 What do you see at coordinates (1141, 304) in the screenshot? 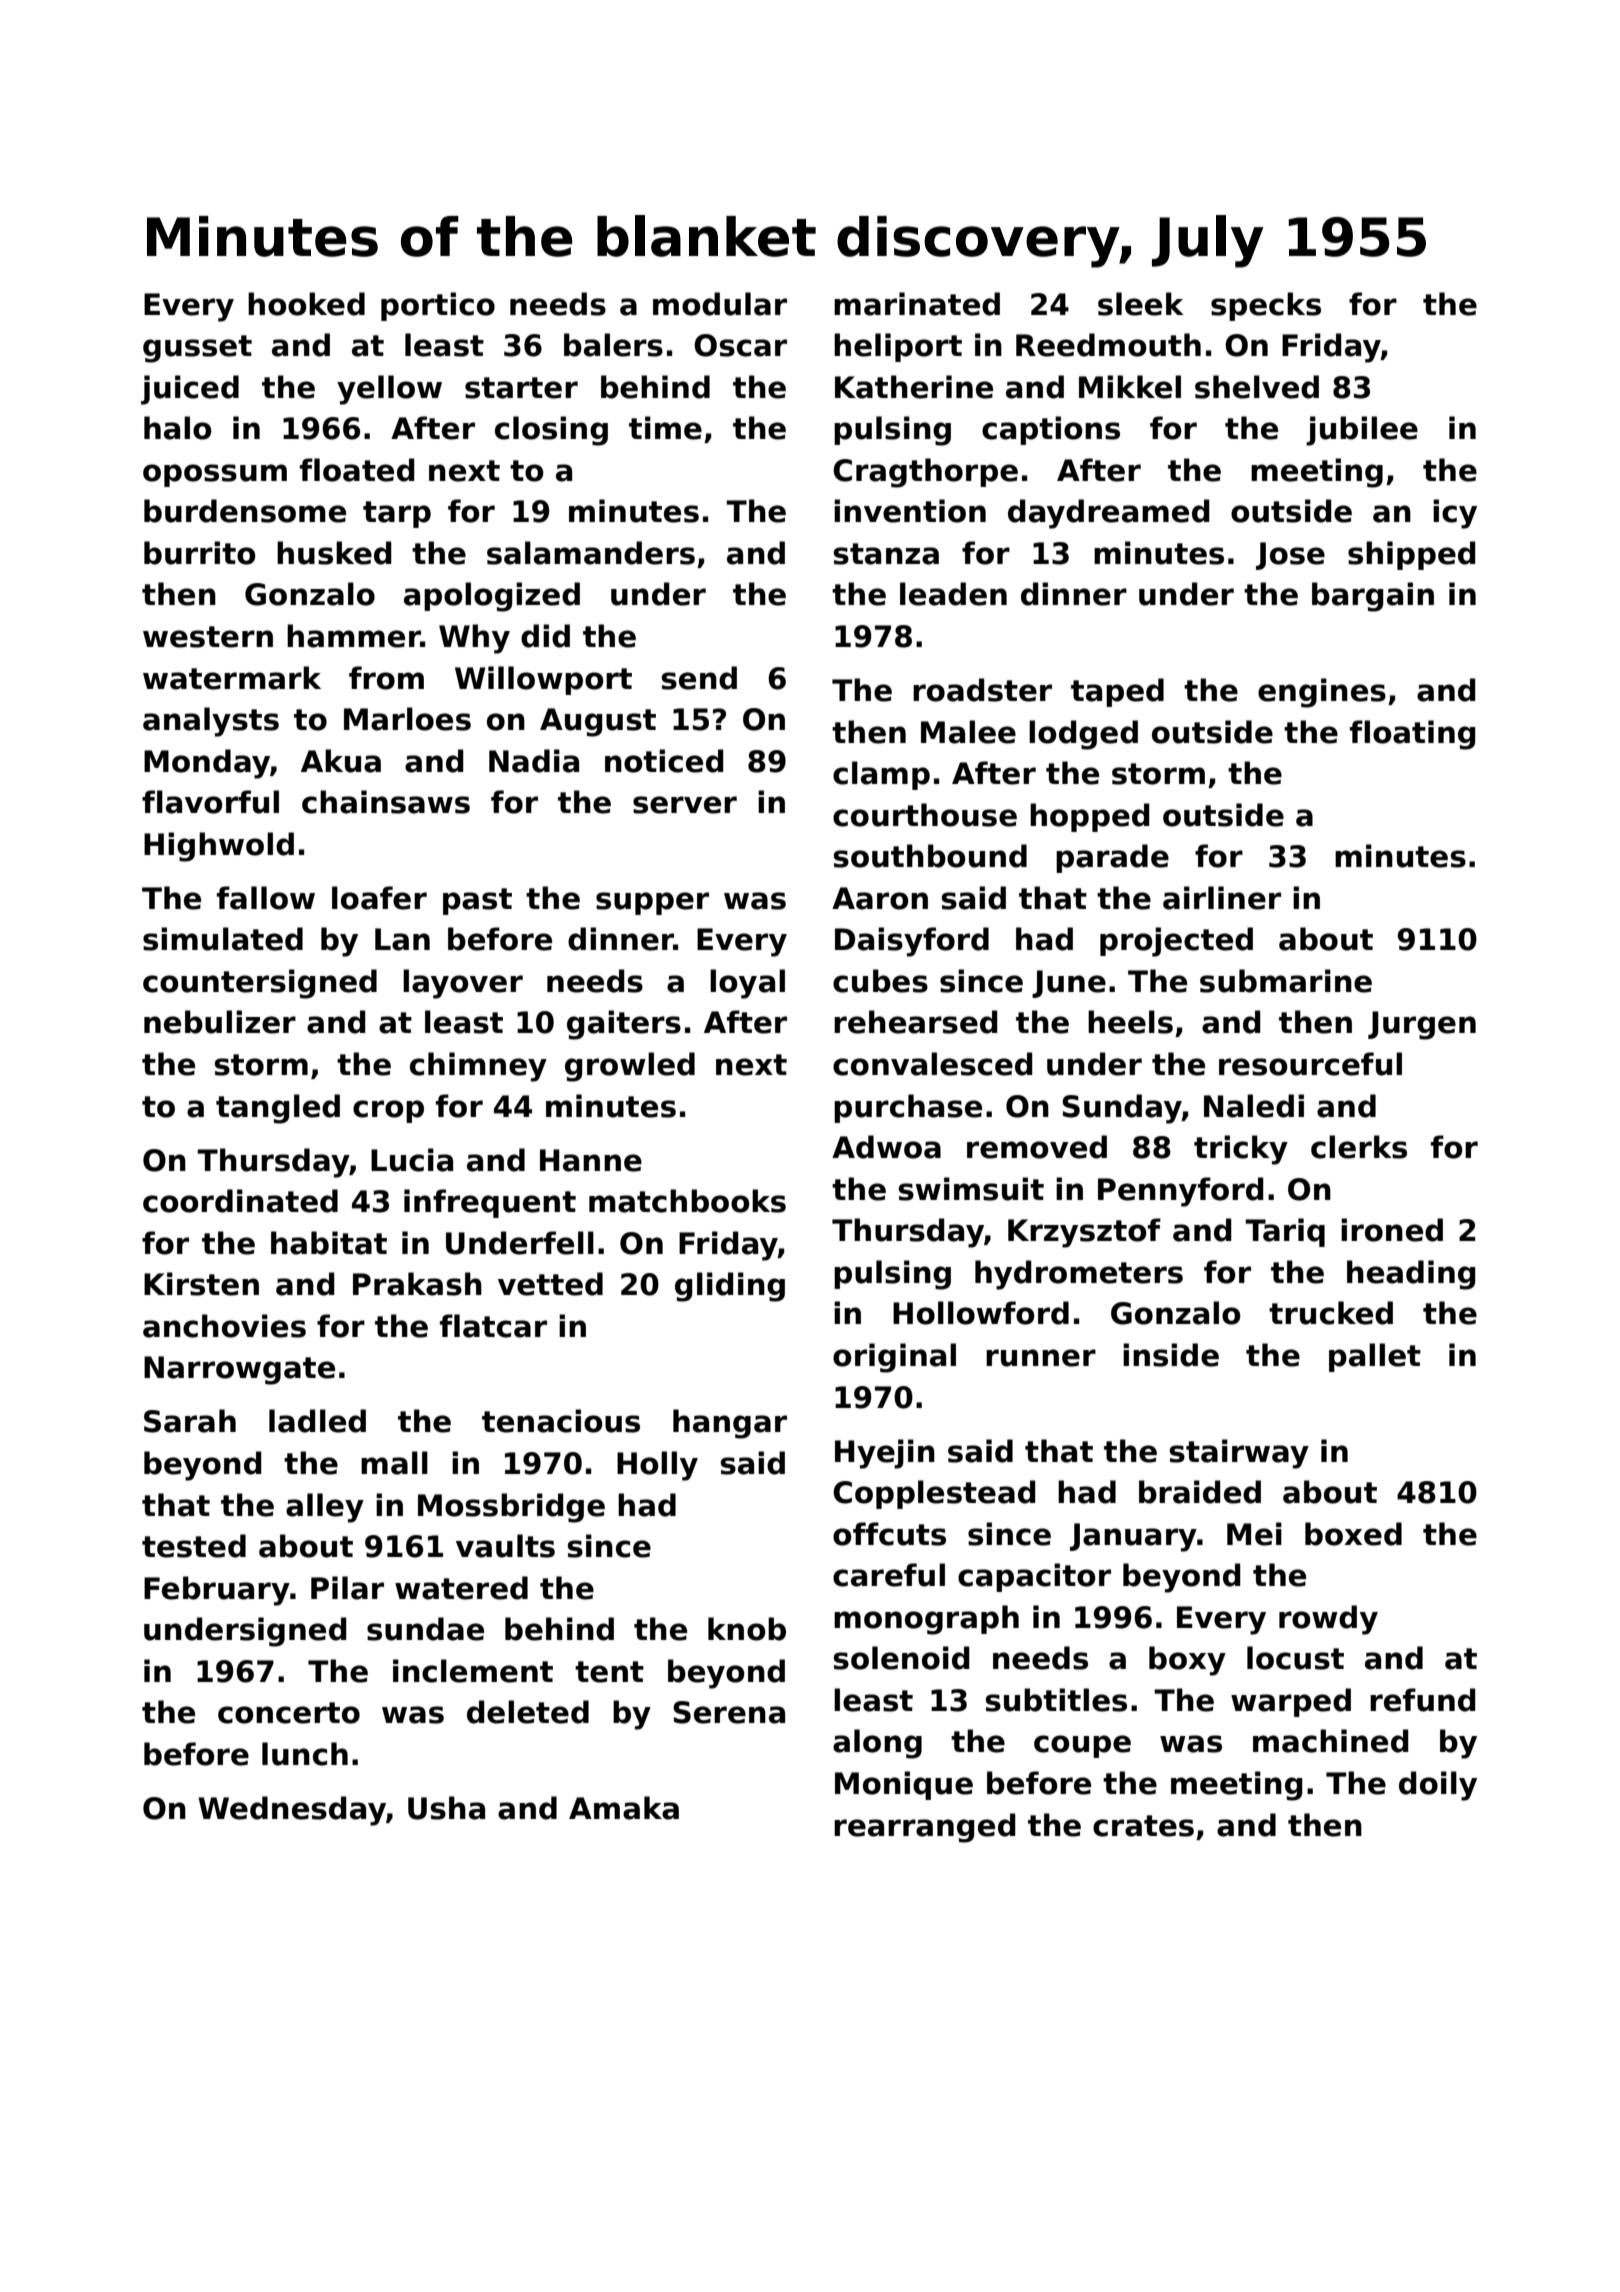
I see `sleek` at bounding box center [1141, 304].
